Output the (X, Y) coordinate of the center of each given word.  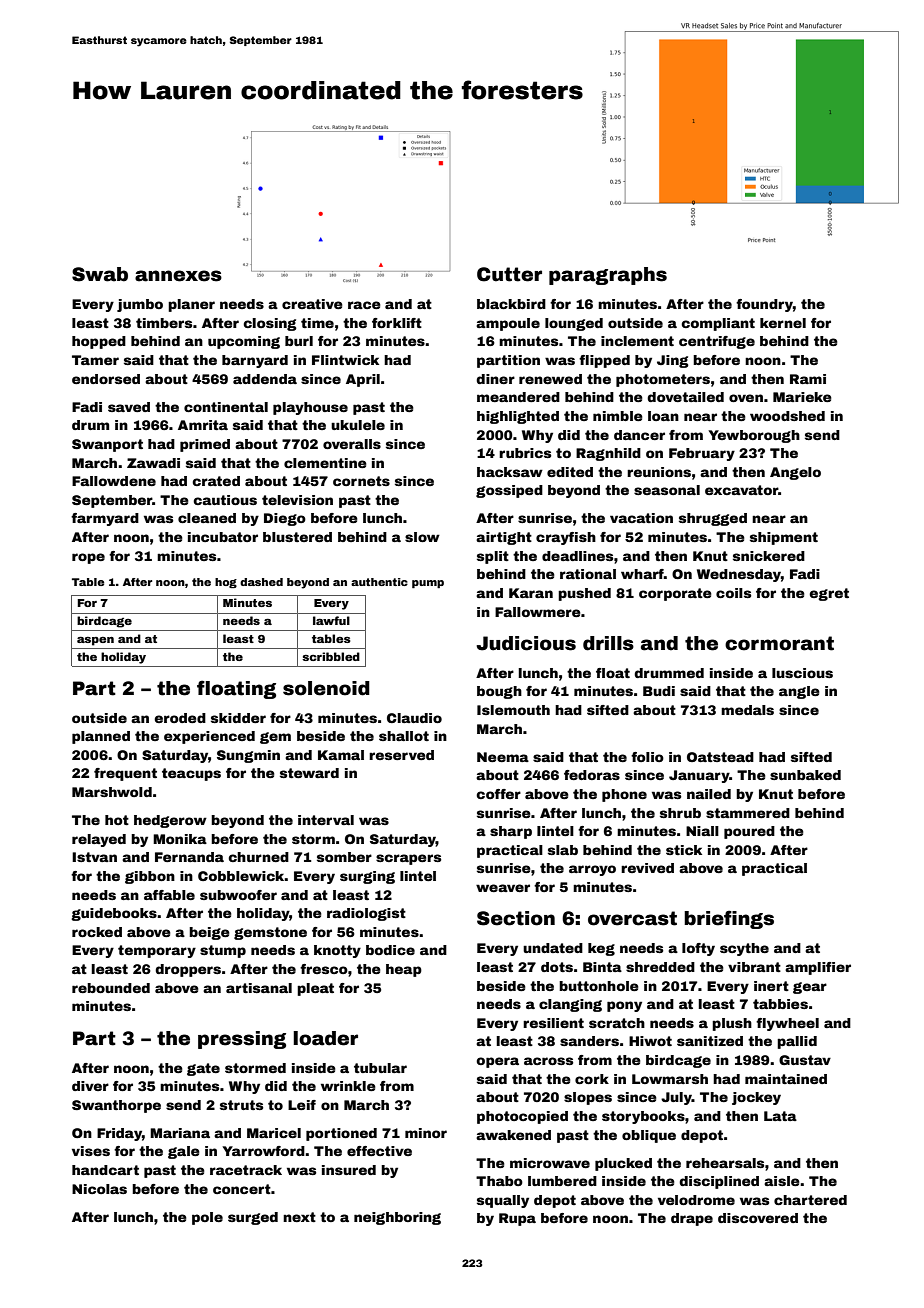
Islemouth (513, 710)
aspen (95, 641)
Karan (531, 593)
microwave (550, 1163)
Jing (673, 361)
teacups (191, 774)
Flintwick (345, 360)
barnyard (255, 361)
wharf (642, 574)
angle (799, 692)
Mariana (180, 1133)
